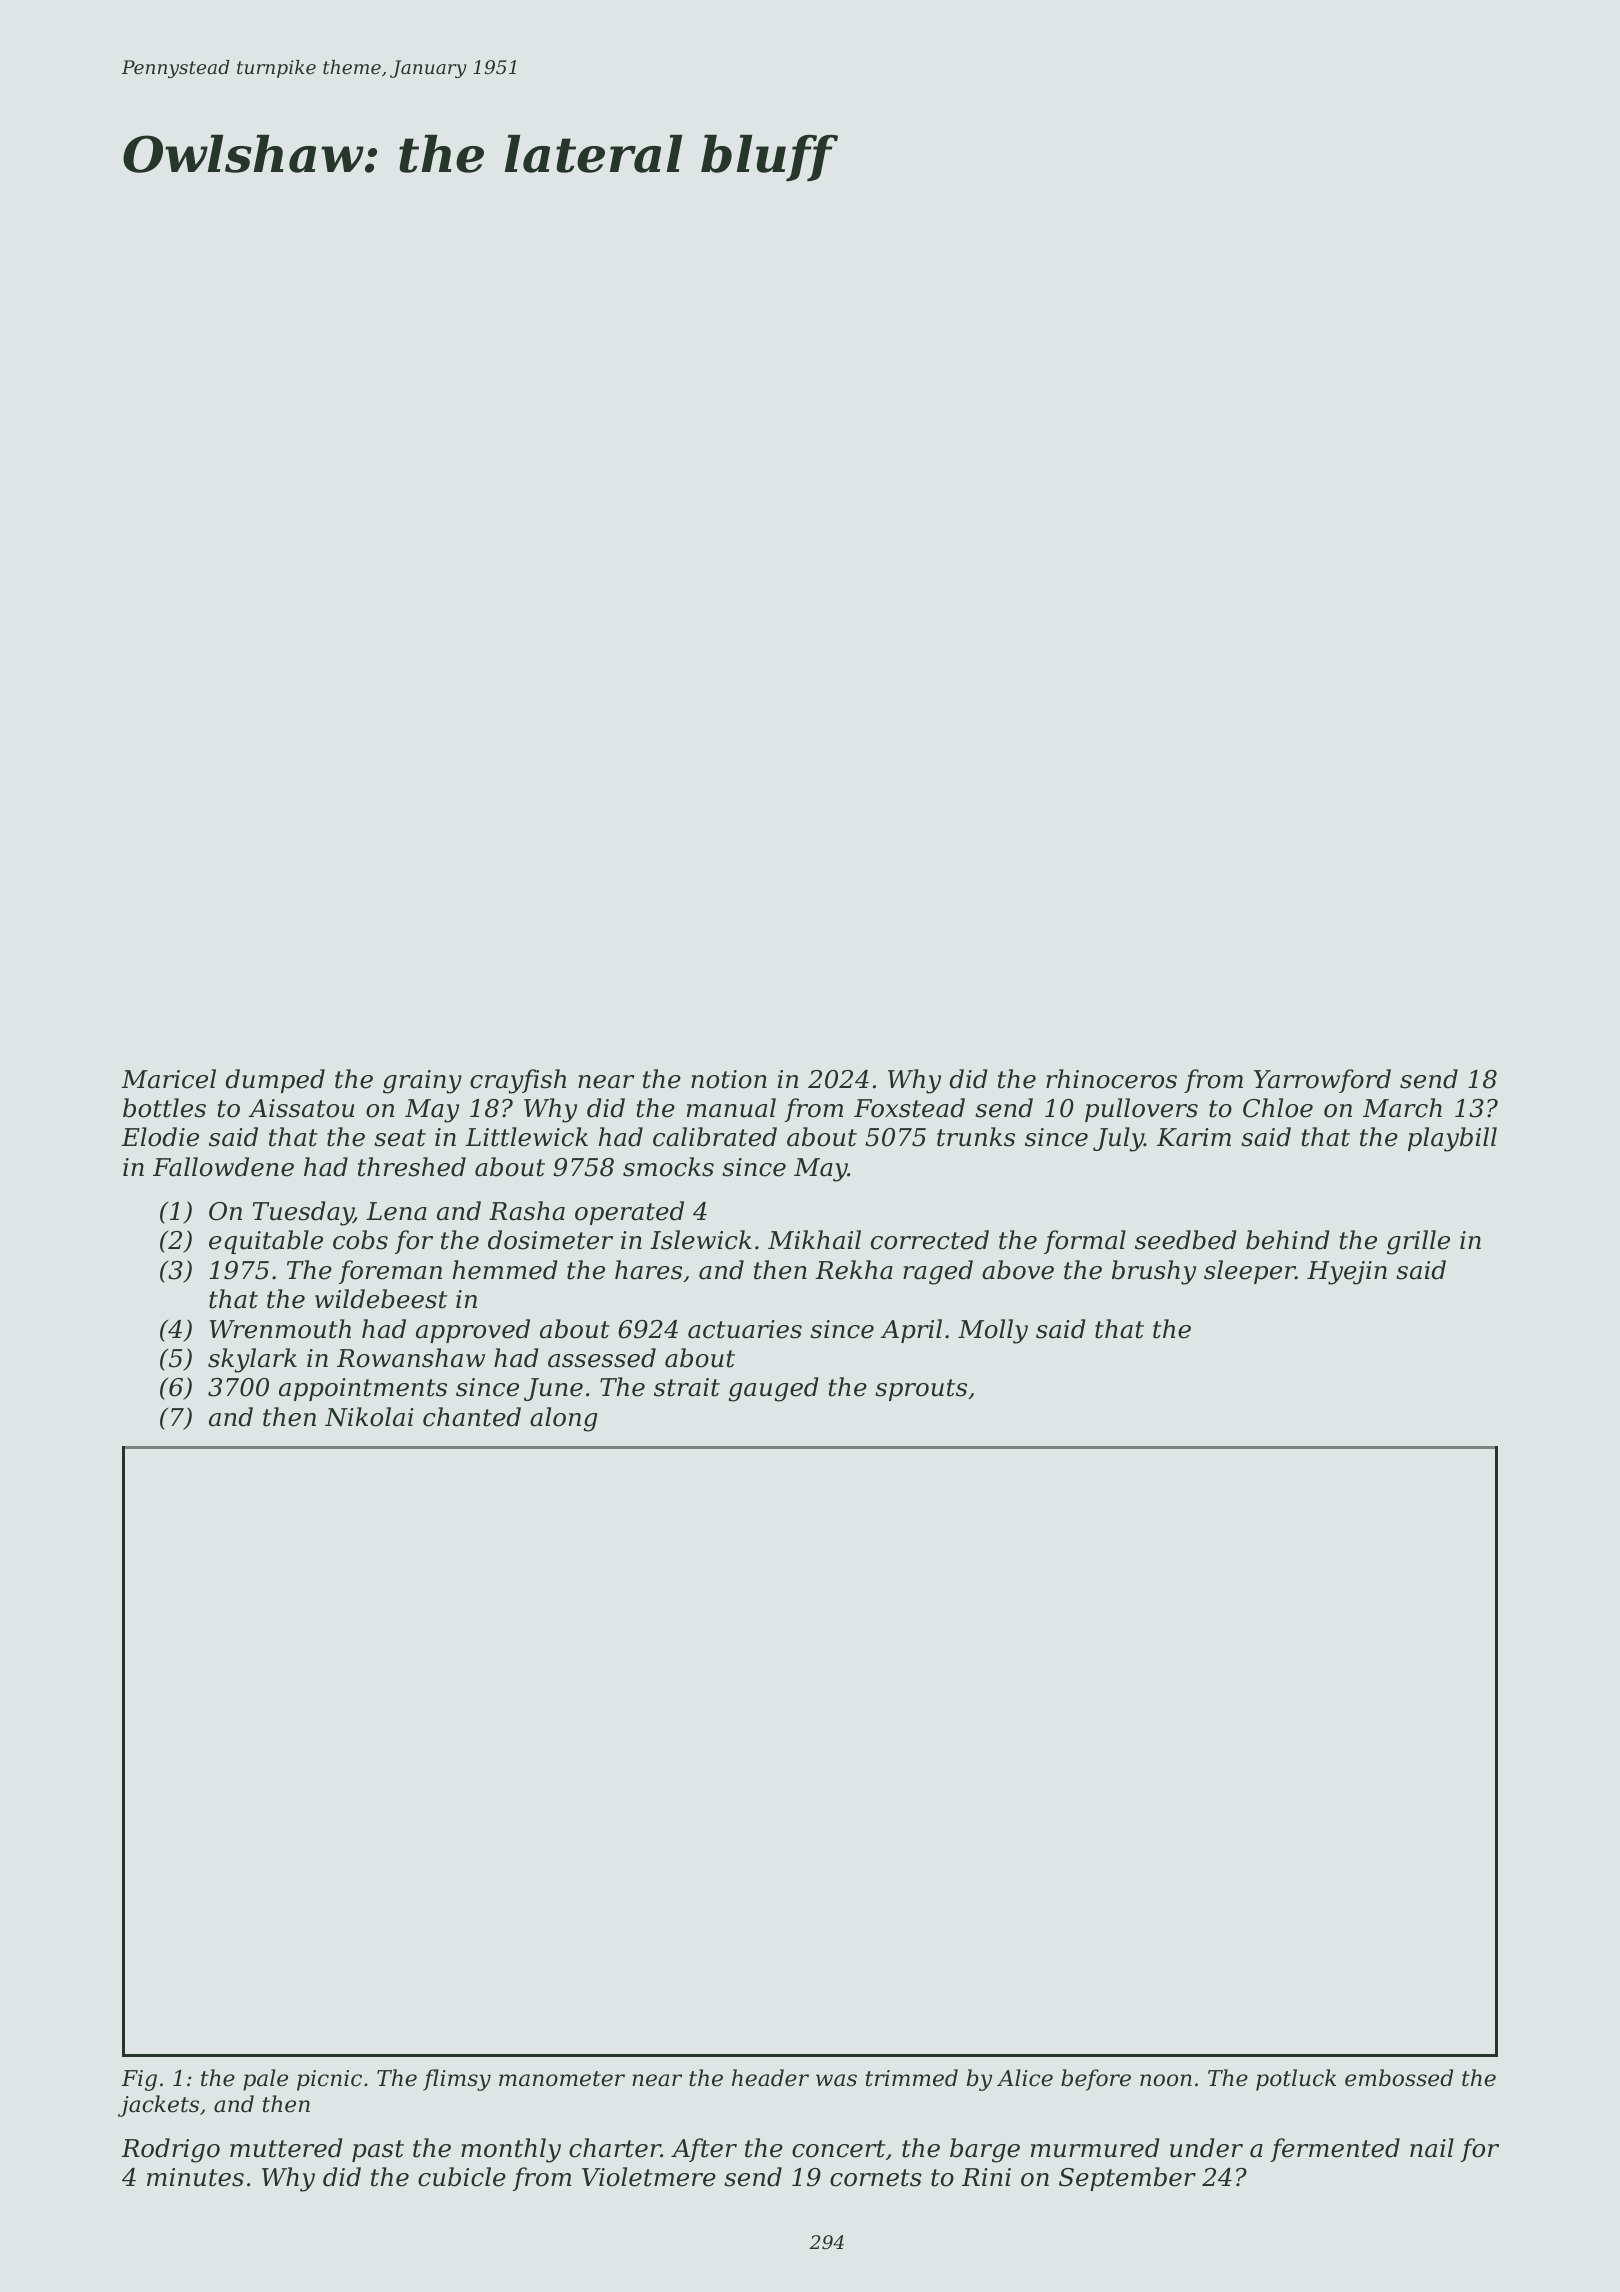 This screenshot has width=1620, height=2292. Describe the element at coordinates (648, 1270) in the screenshot. I see `hares` at that location.
